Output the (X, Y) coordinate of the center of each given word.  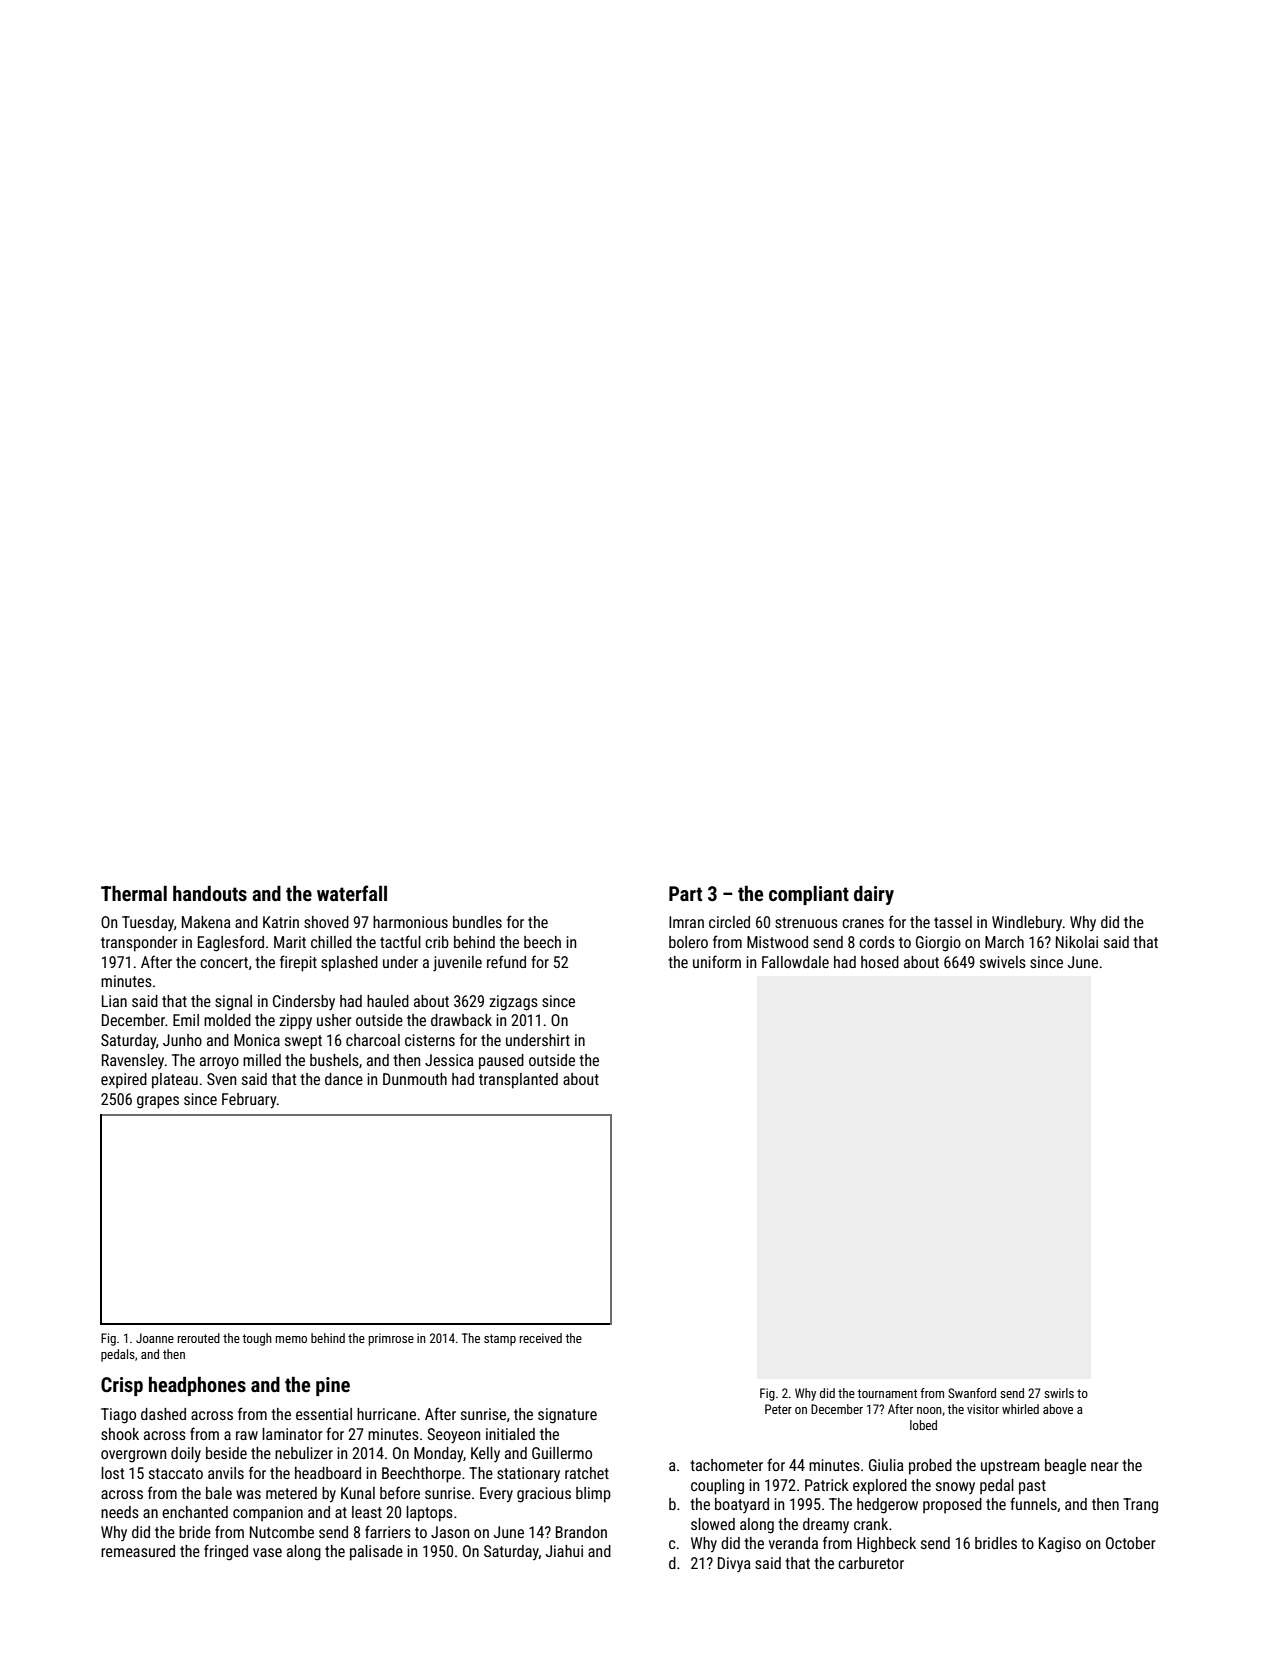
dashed (163, 1414)
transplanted (518, 1081)
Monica (257, 1040)
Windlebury (1027, 923)
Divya (734, 1564)
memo (291, 1339)
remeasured (138, 1551)
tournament (887, 1393)
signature (567, 1416)
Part (685, 893)
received (541, 1338)
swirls (1059, 1393)
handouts (210, 893)
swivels (1003, 962)
